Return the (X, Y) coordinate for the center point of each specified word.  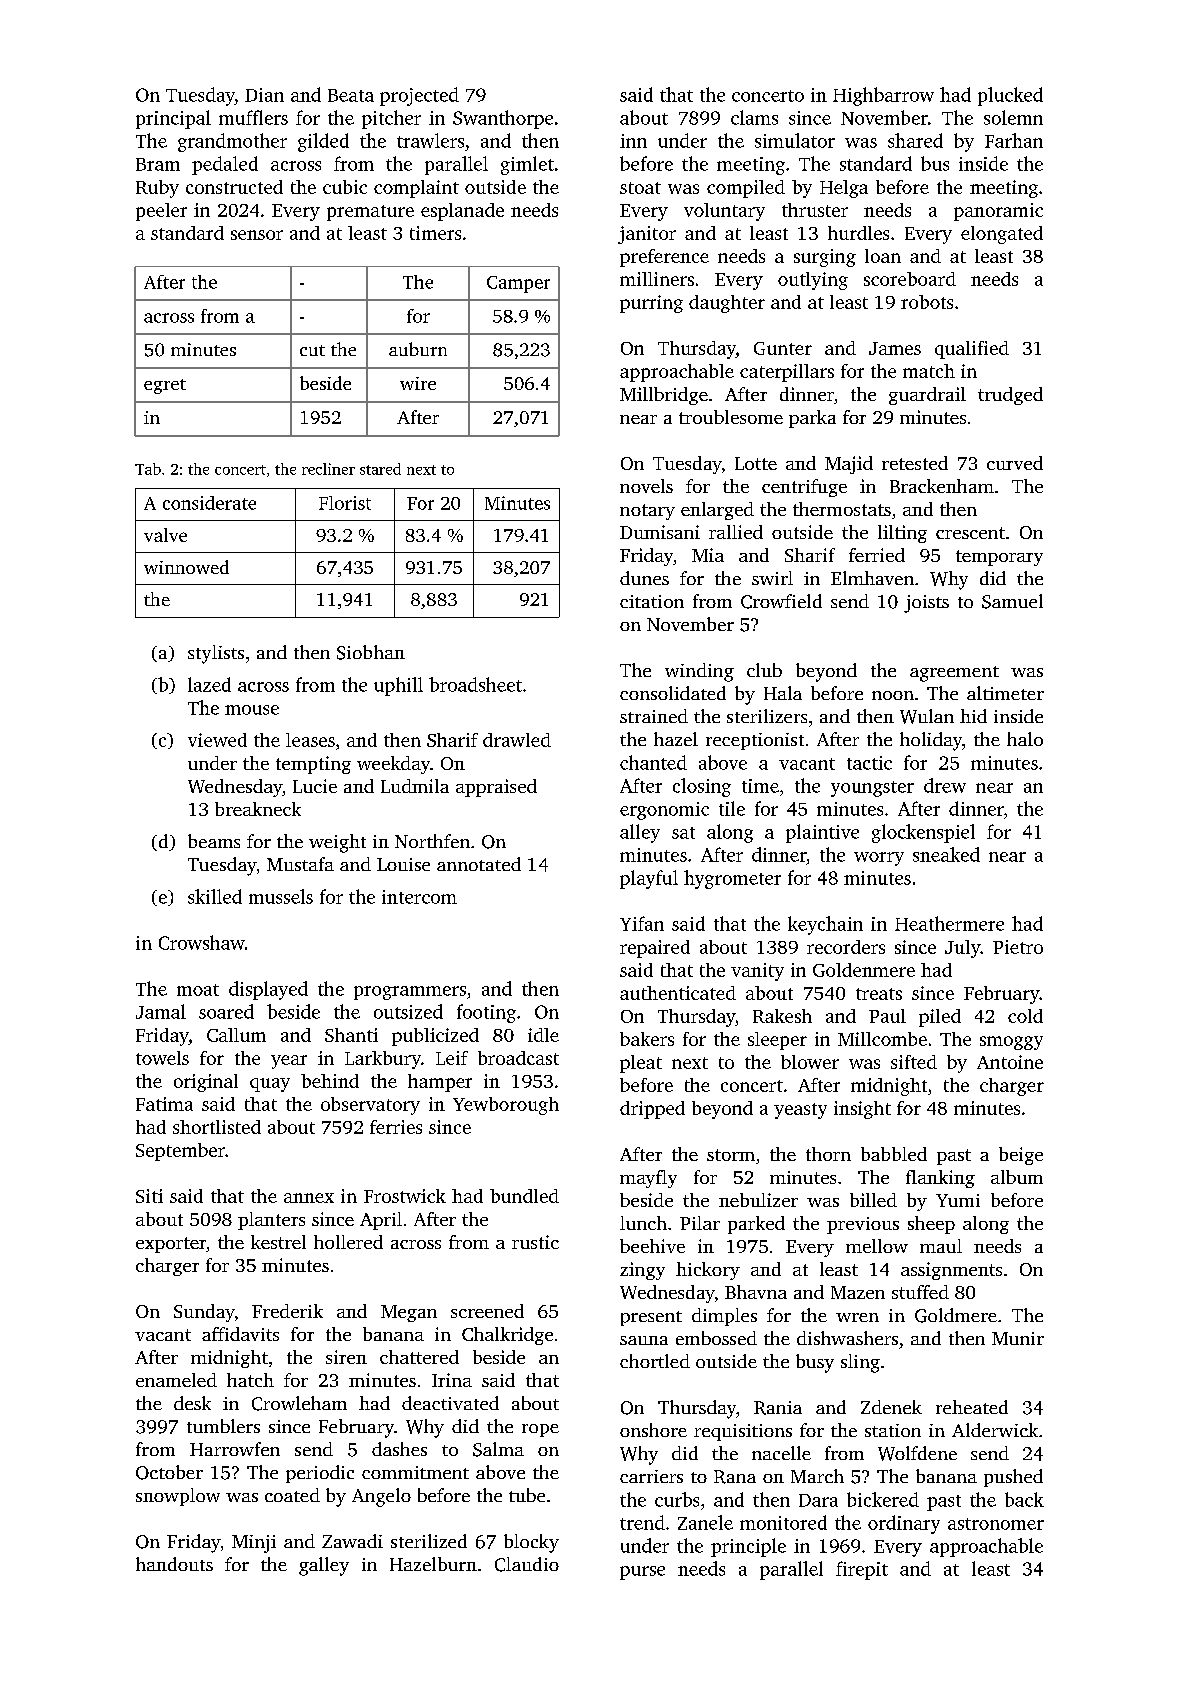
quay (270, 1085)
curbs (677, 1499)
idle (543, 1035)
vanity (757, 972)
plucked (1010, 96)
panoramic (998, 212)
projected (419, 96)
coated (292, 1495)
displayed (268, 990)
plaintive (822, 833)
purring (651, 304)
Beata (351, 95)
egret (165, 386)
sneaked (946, 854)
